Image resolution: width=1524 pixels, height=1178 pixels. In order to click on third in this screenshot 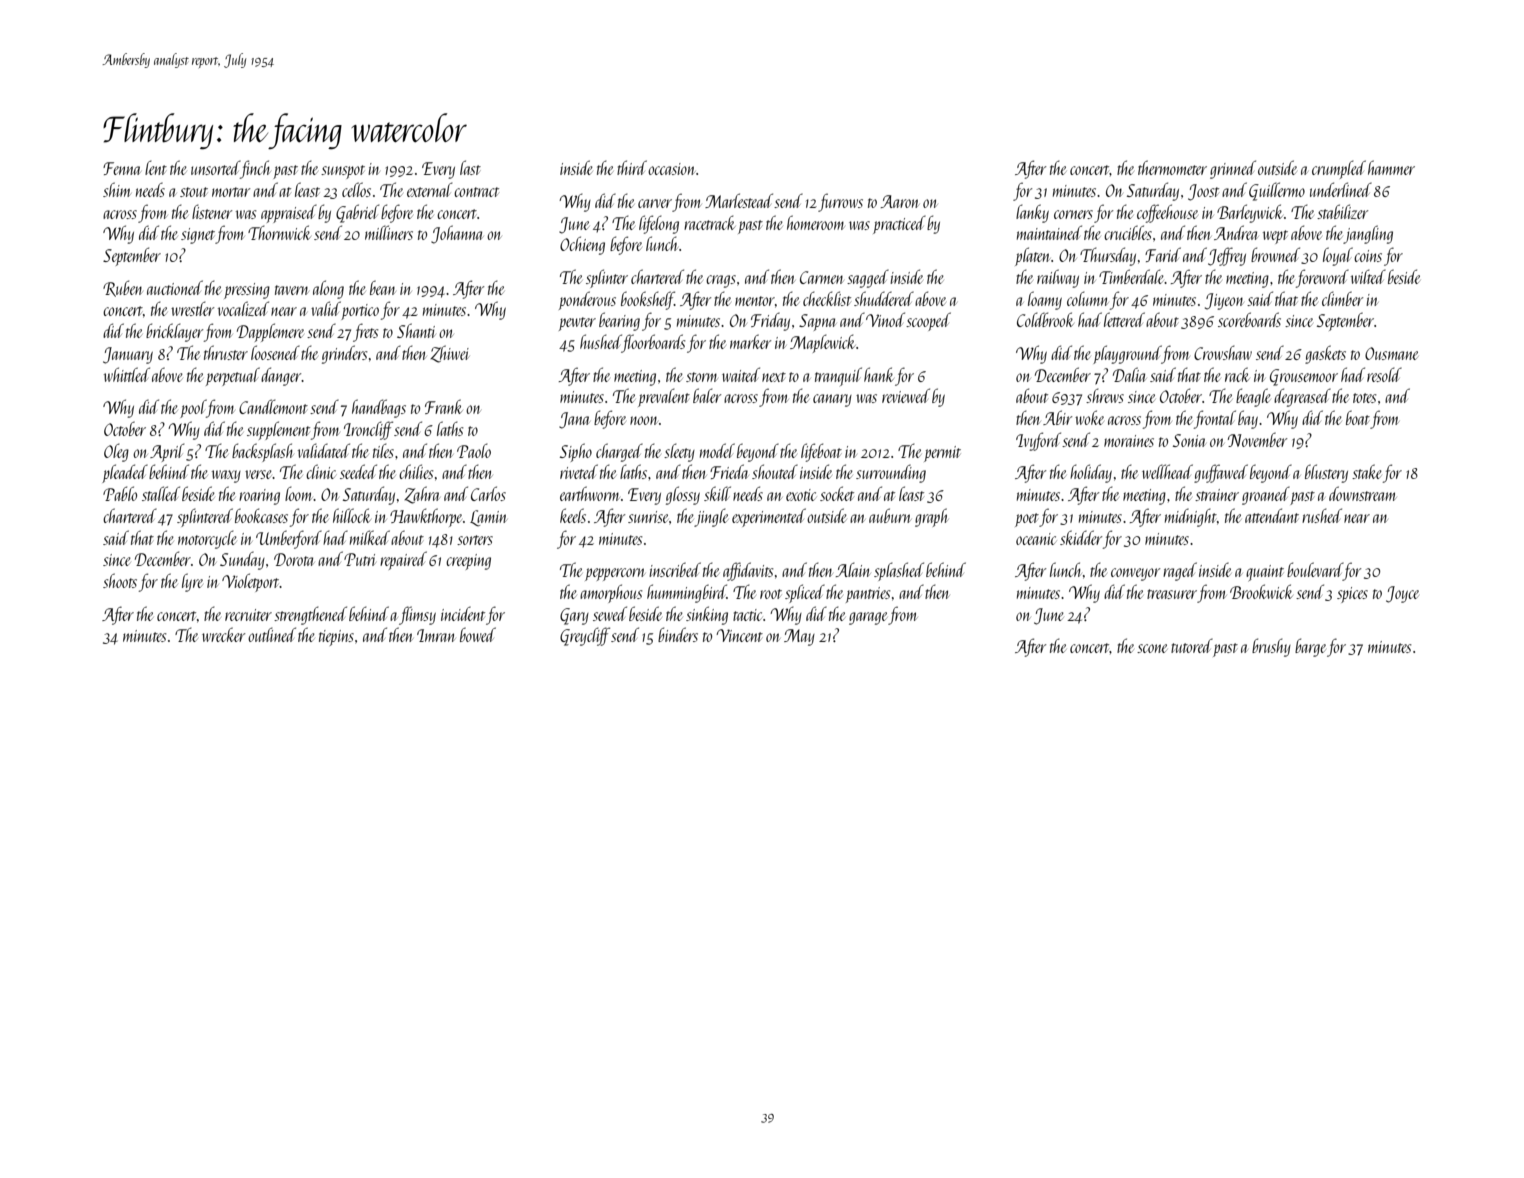, I will do `click(632, 167)`.
